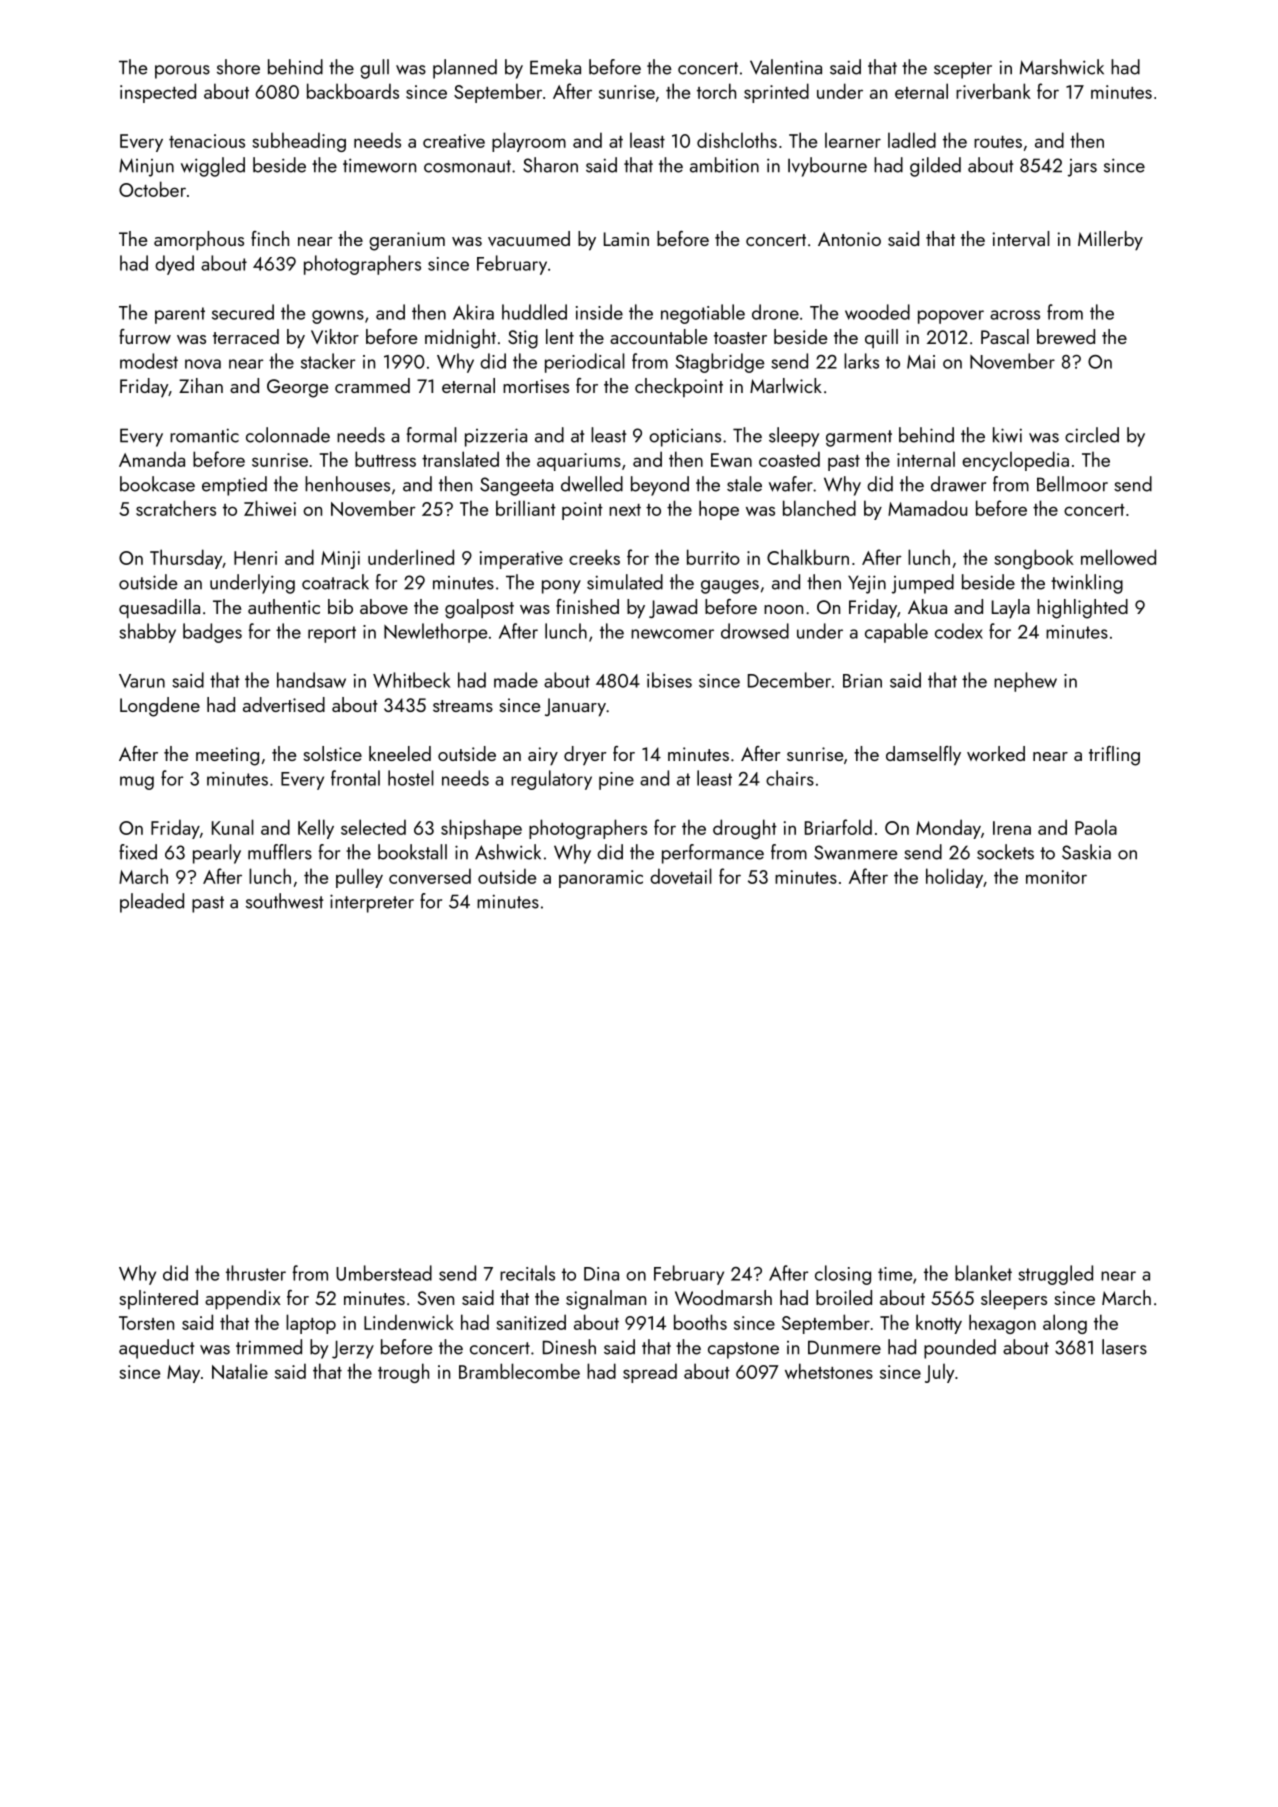 The height and width of the screenshot is (1807, 1278). What do you see at coordinates (152, 903) in the screenshot?
I see `pleaded` at bounding box center [152, 903].
